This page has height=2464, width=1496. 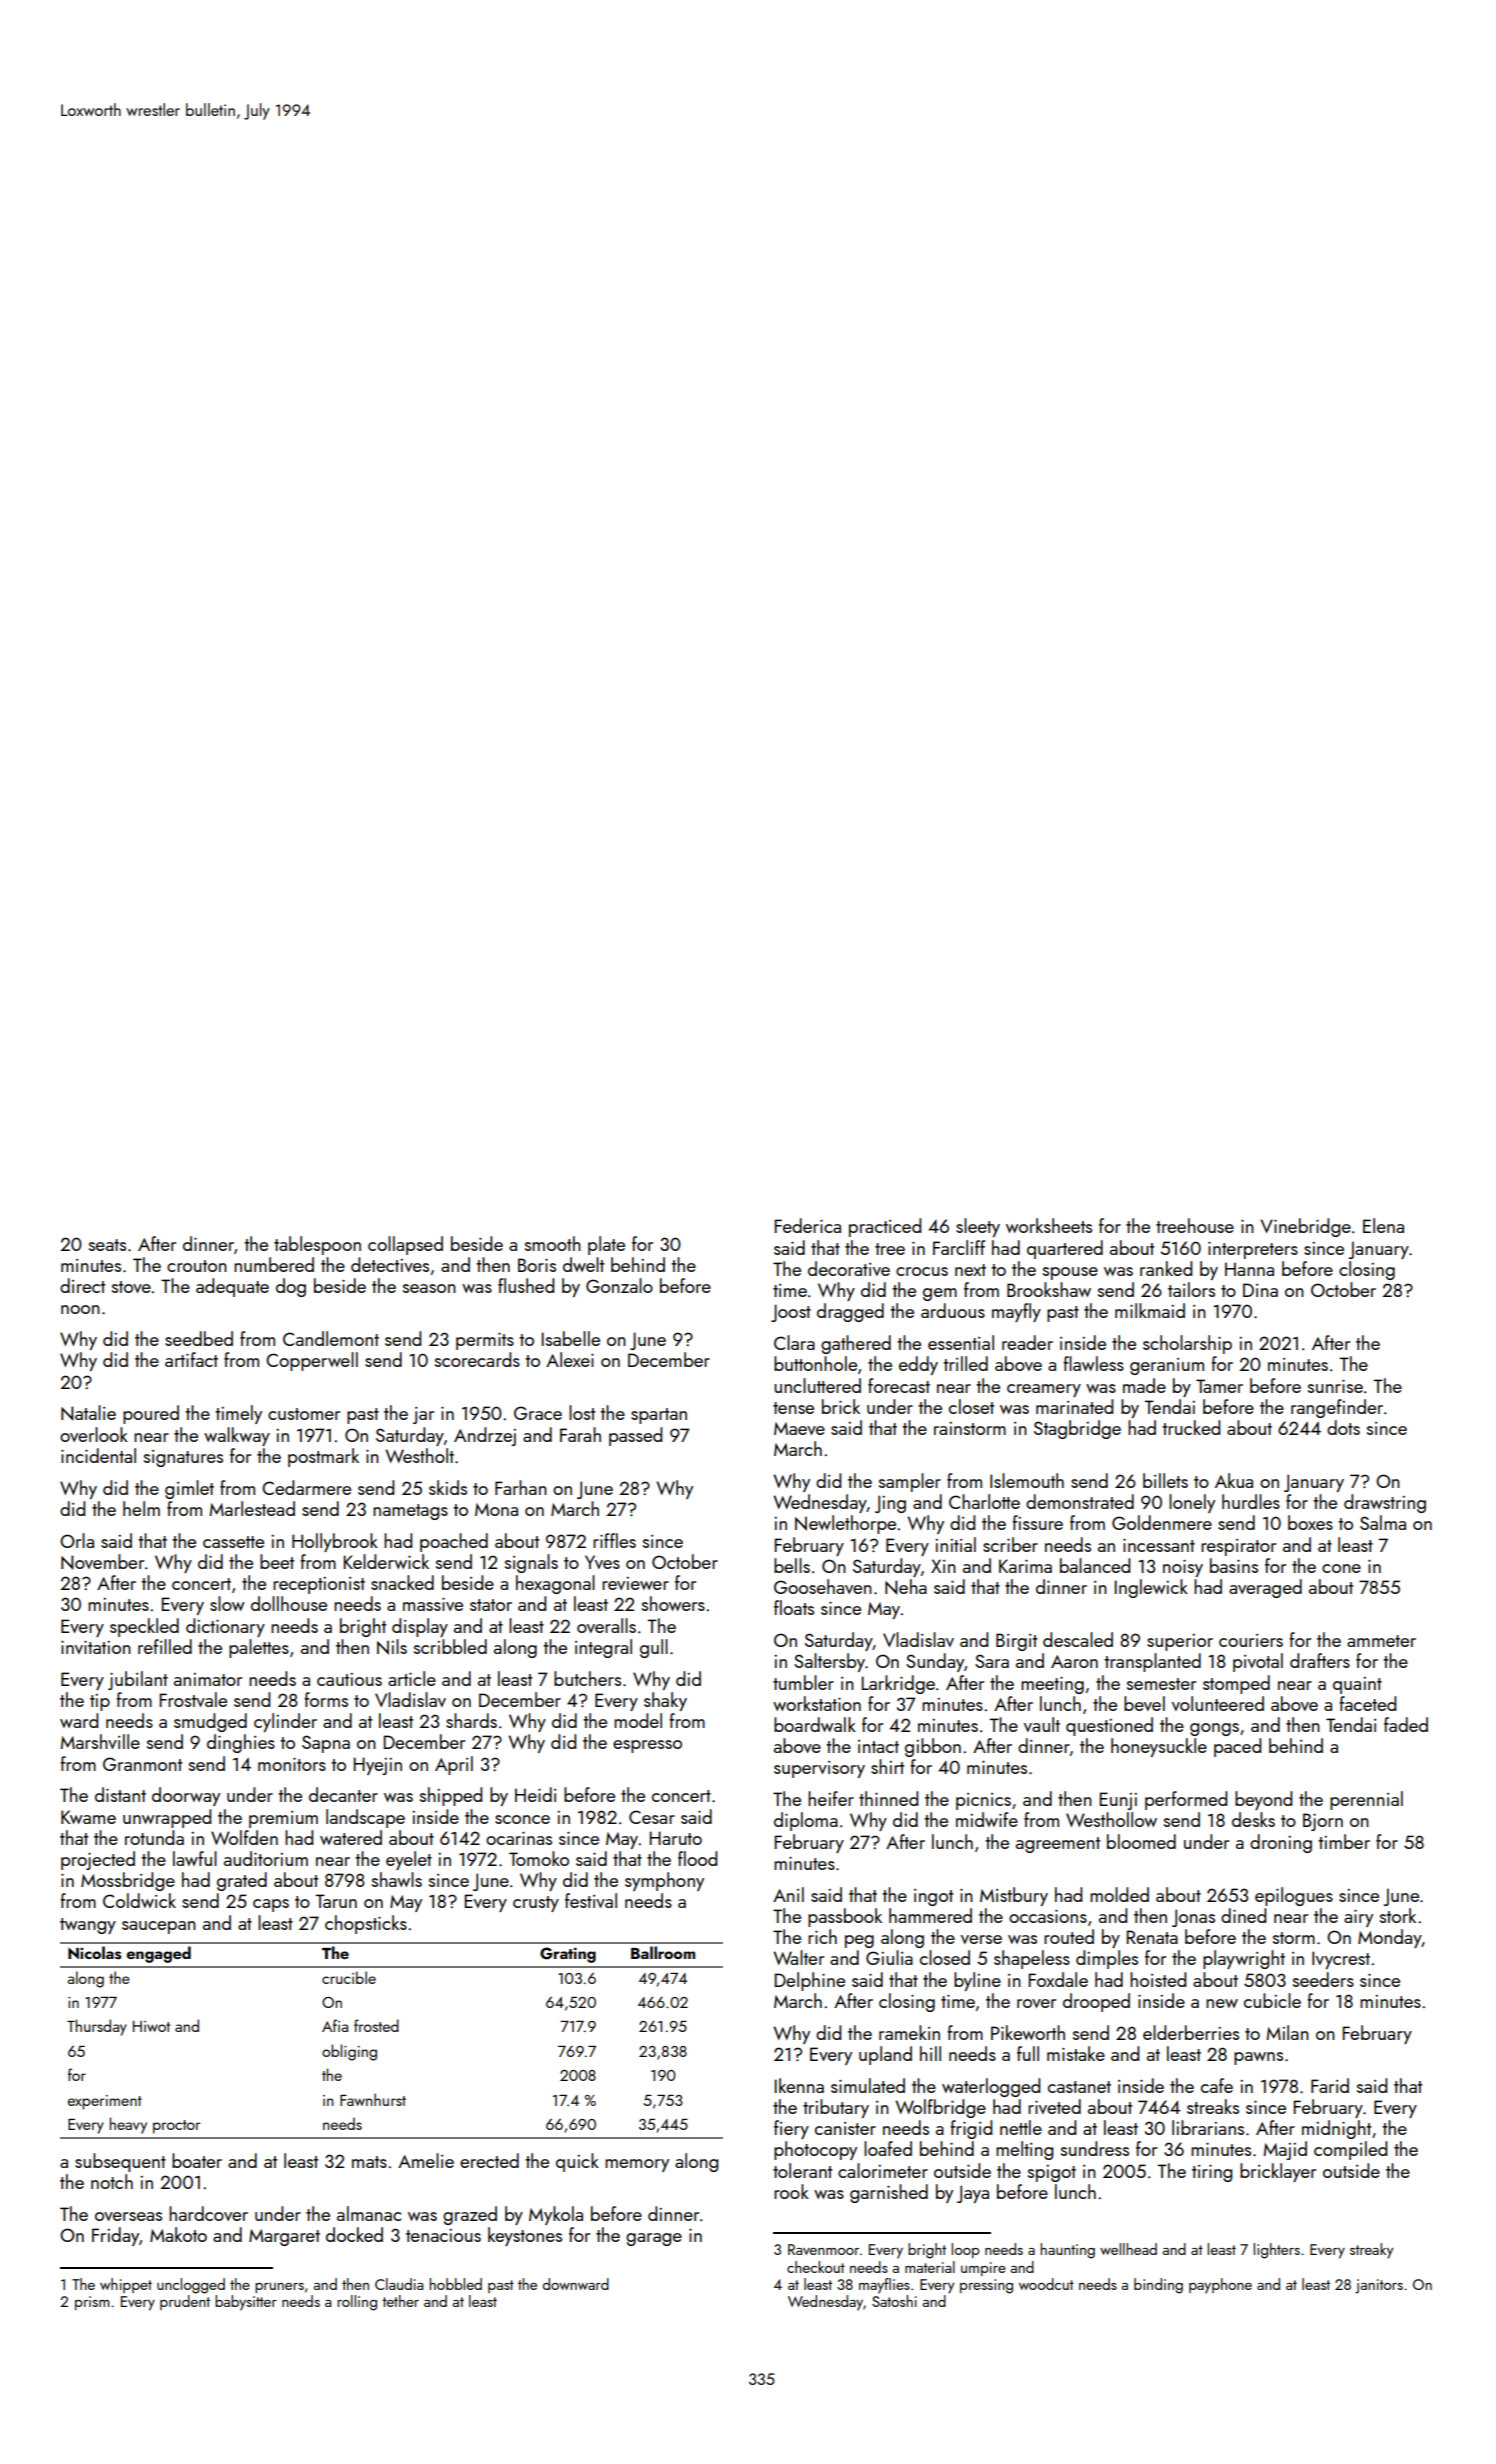 What do you see at coordinates (208, 2213) in the page?
I see `hardcover` at bounding box center [208, 2213].
